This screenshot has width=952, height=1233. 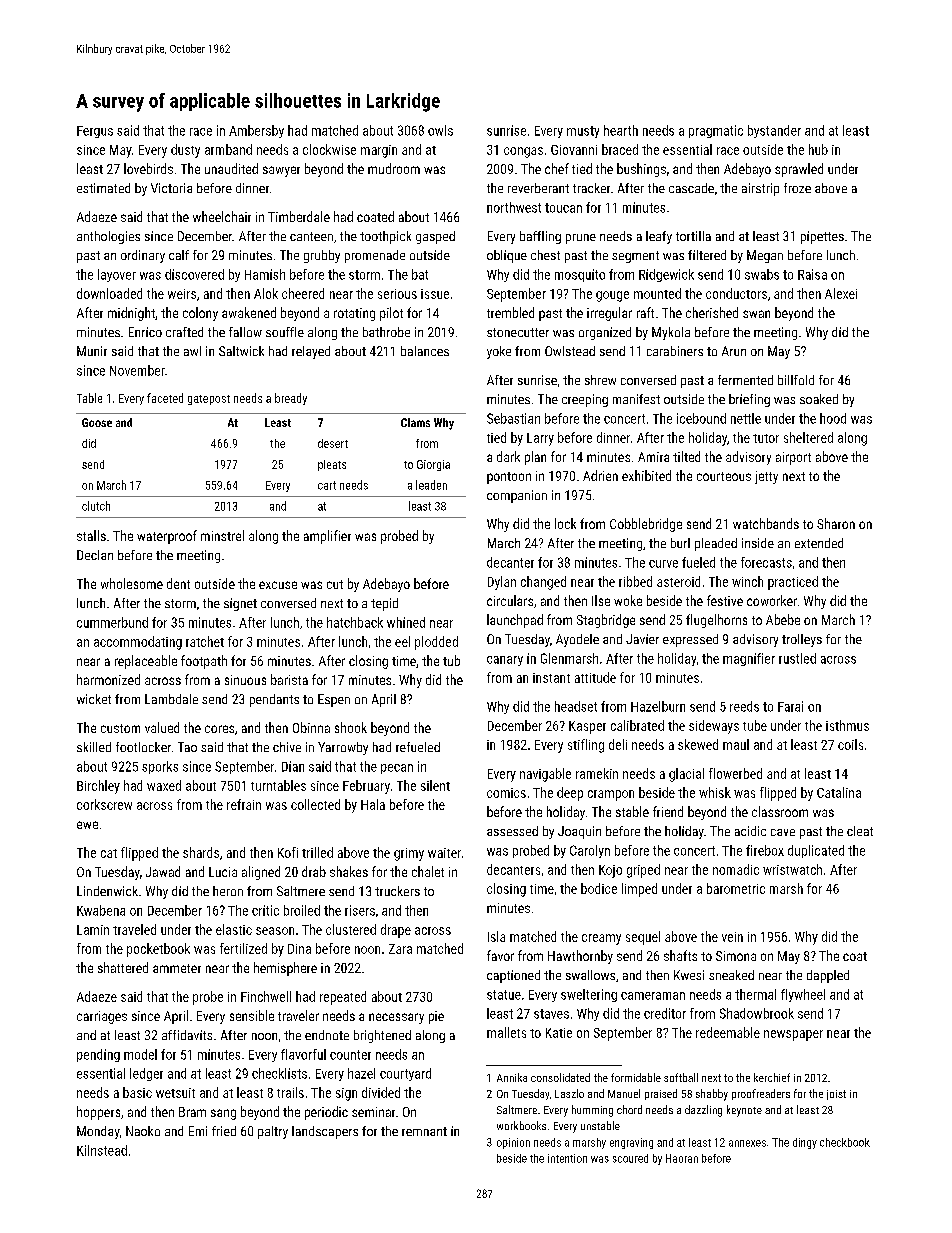 I want to click on carriages, so click(x=102, y=1017).
